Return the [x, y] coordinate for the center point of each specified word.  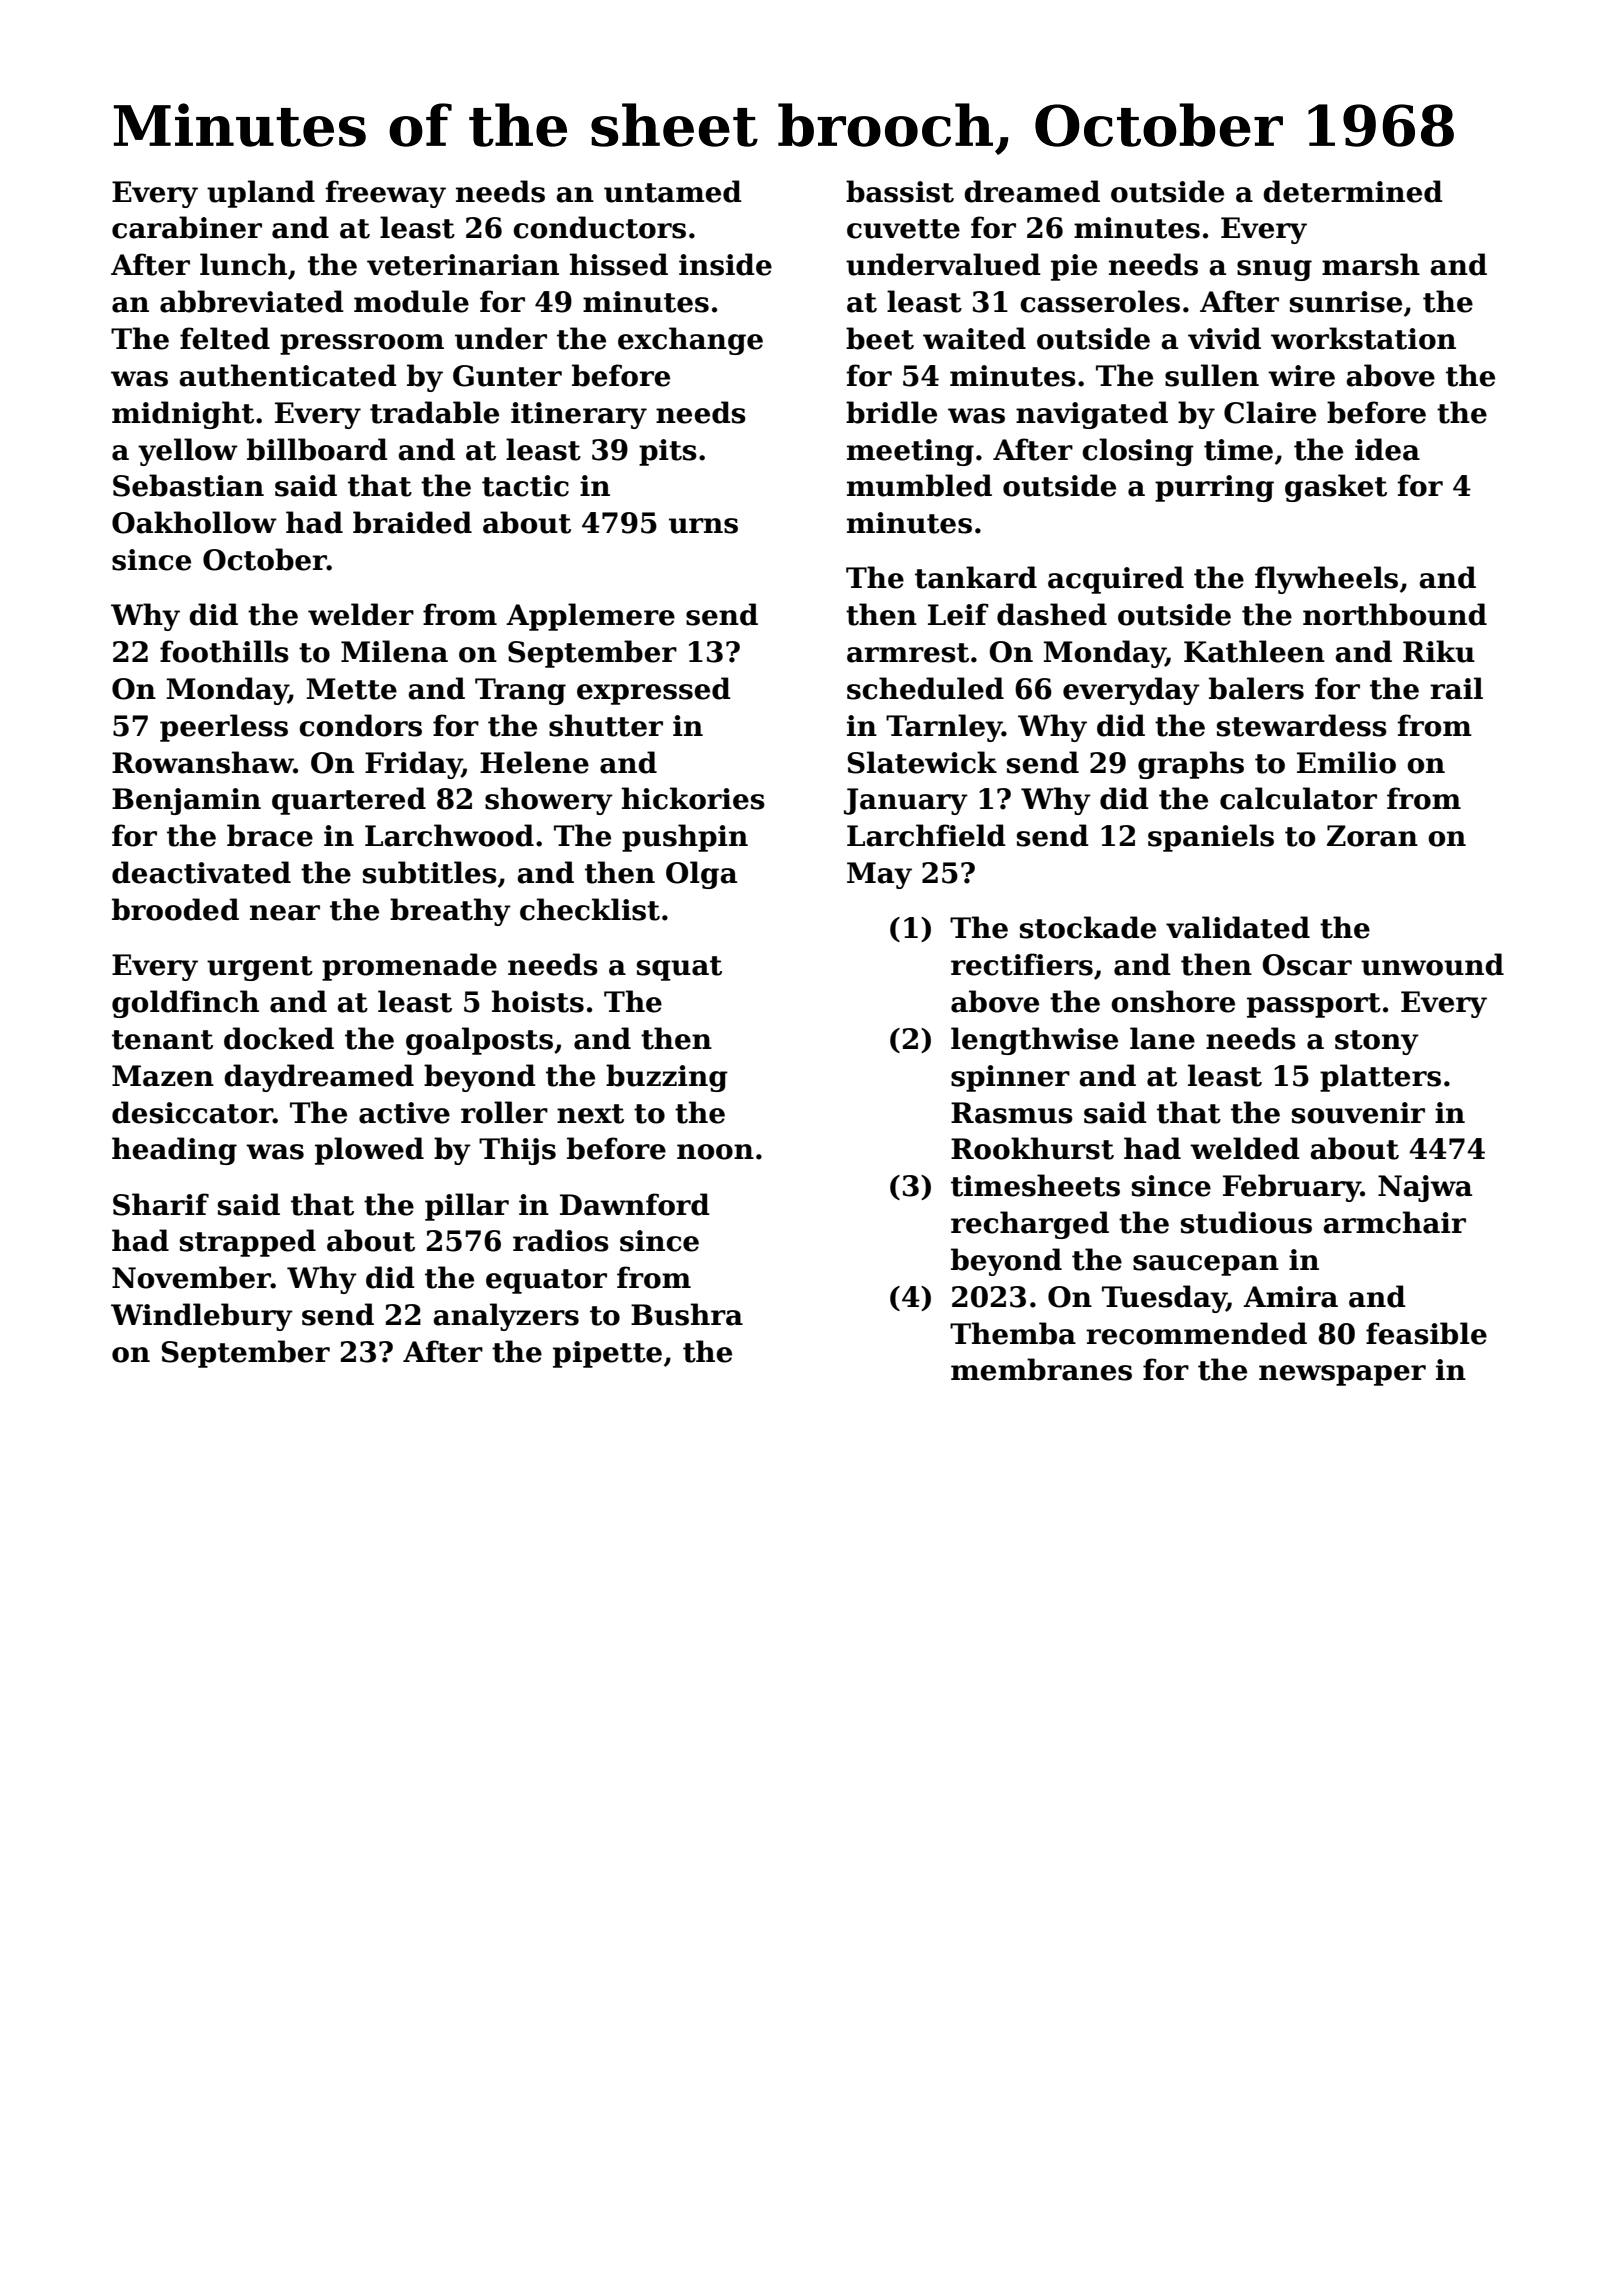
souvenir [1358, 1113]
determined [1353, 191]
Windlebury [202, 1317]
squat [679, 968]
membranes [1041, 1369]
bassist [900, 191]
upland [261, 194]
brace [270, 835]
